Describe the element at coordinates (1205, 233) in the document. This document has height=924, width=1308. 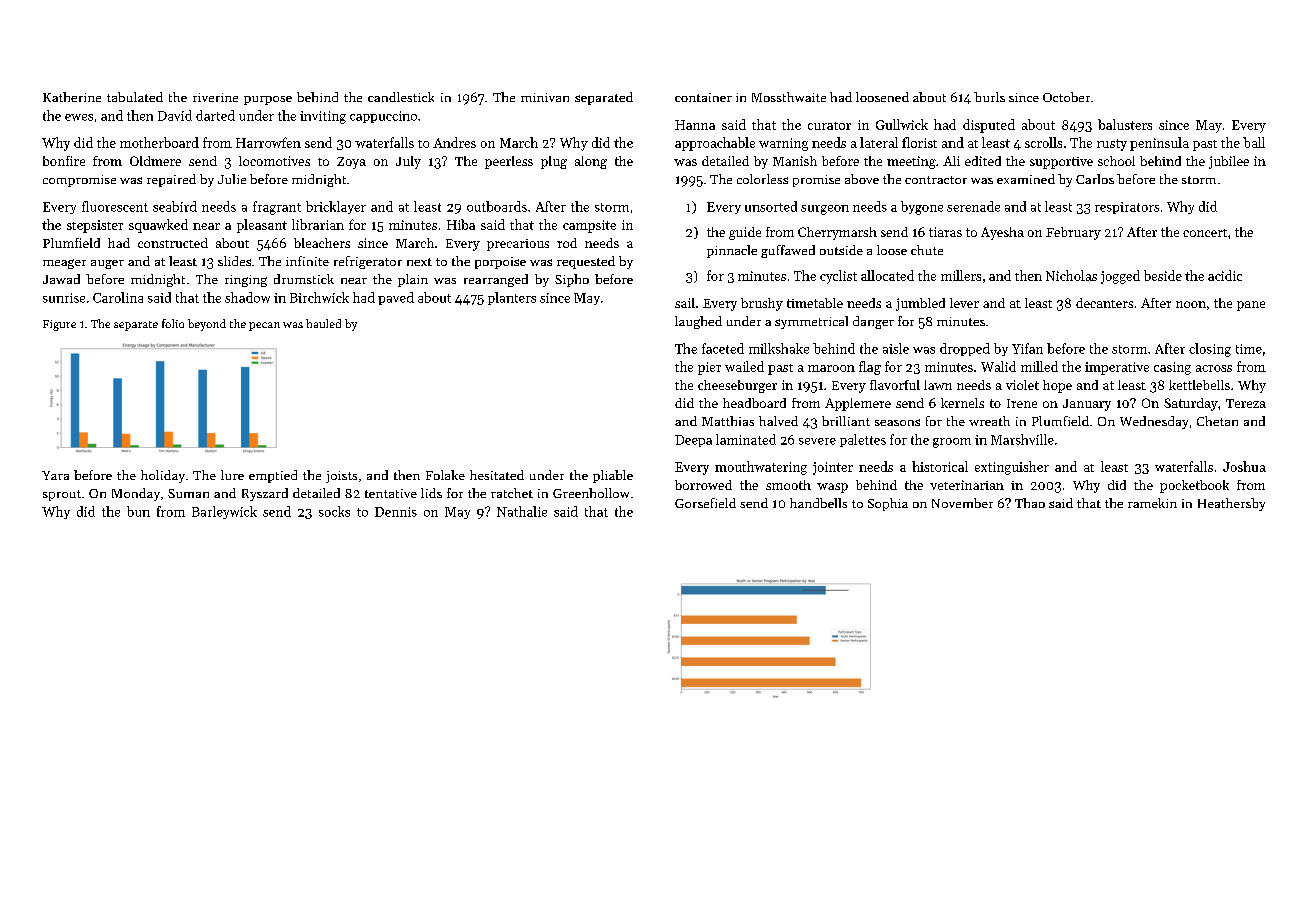
I see `concert` at that location.
